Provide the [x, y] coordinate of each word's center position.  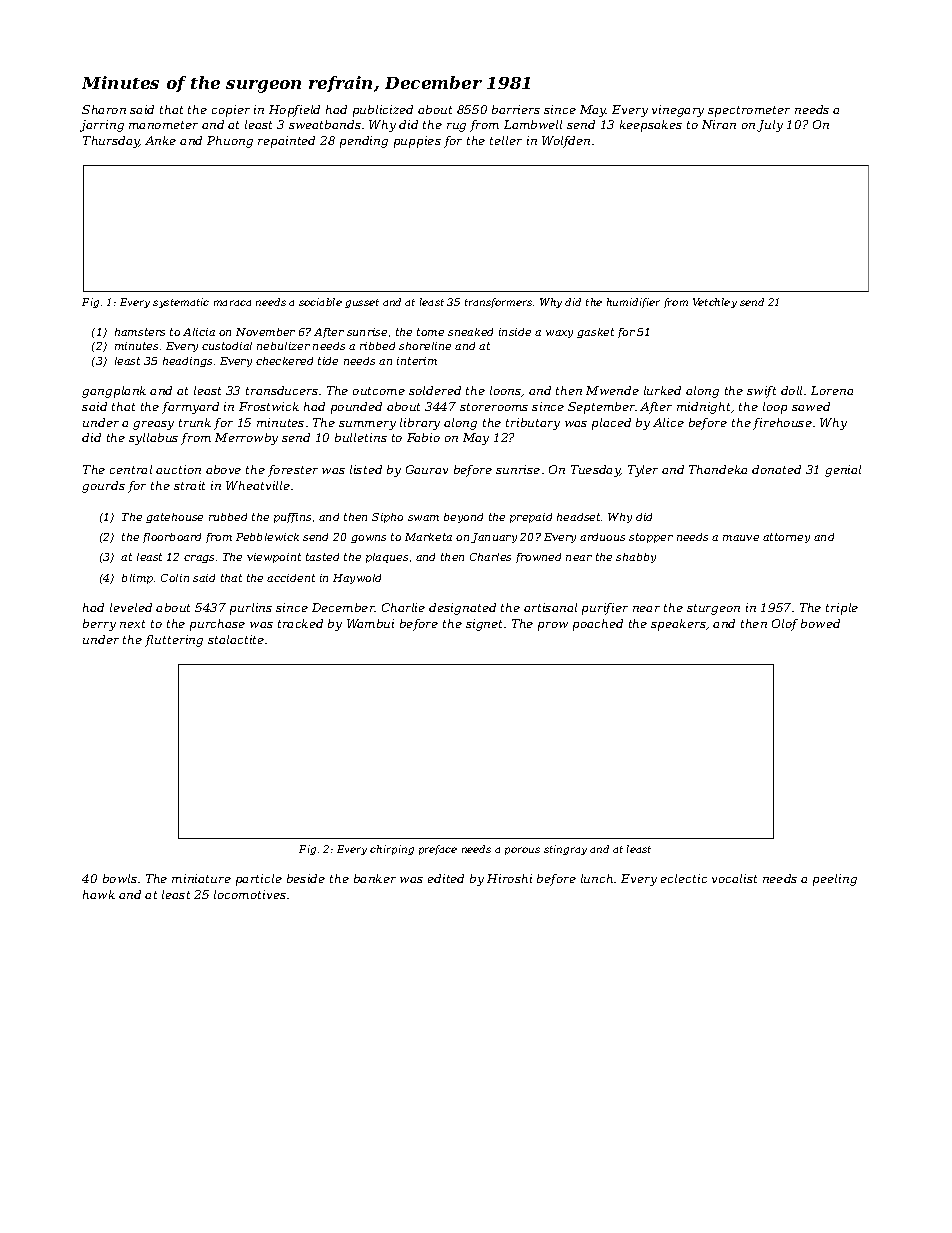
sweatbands [325, 124]
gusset [362, 303]
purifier [605, 609]
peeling [835, 880]
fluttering [174, 641]
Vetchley [715, 303]
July [770, 126]
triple [842, 609]
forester [293, 471]
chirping [392, 850]
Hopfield [294, 111]
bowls [120, 878]
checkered [284, 361]
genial [843, 471]
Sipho [387, 518]
